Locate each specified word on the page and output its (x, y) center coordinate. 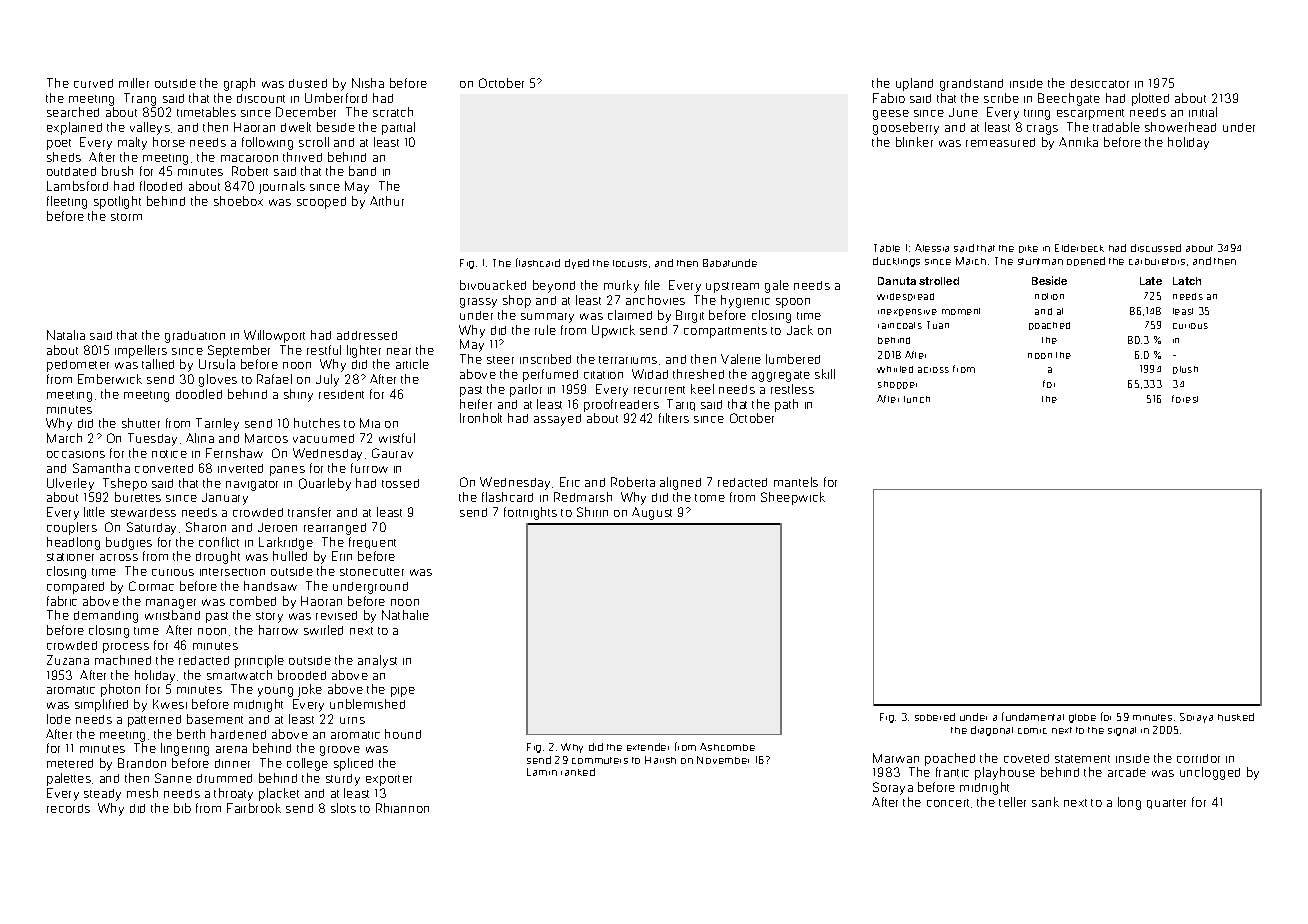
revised (336, 615)
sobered (935, 717)
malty (132, 143)
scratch (393, 112)
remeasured (1000, 142)
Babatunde (730, 263)
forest (1185, 399)
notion (1049, 296)
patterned (154, 721)
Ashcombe (727, 747)
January (225, 499)
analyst (377, 661)
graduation (195, 337)
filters (674, 418)
